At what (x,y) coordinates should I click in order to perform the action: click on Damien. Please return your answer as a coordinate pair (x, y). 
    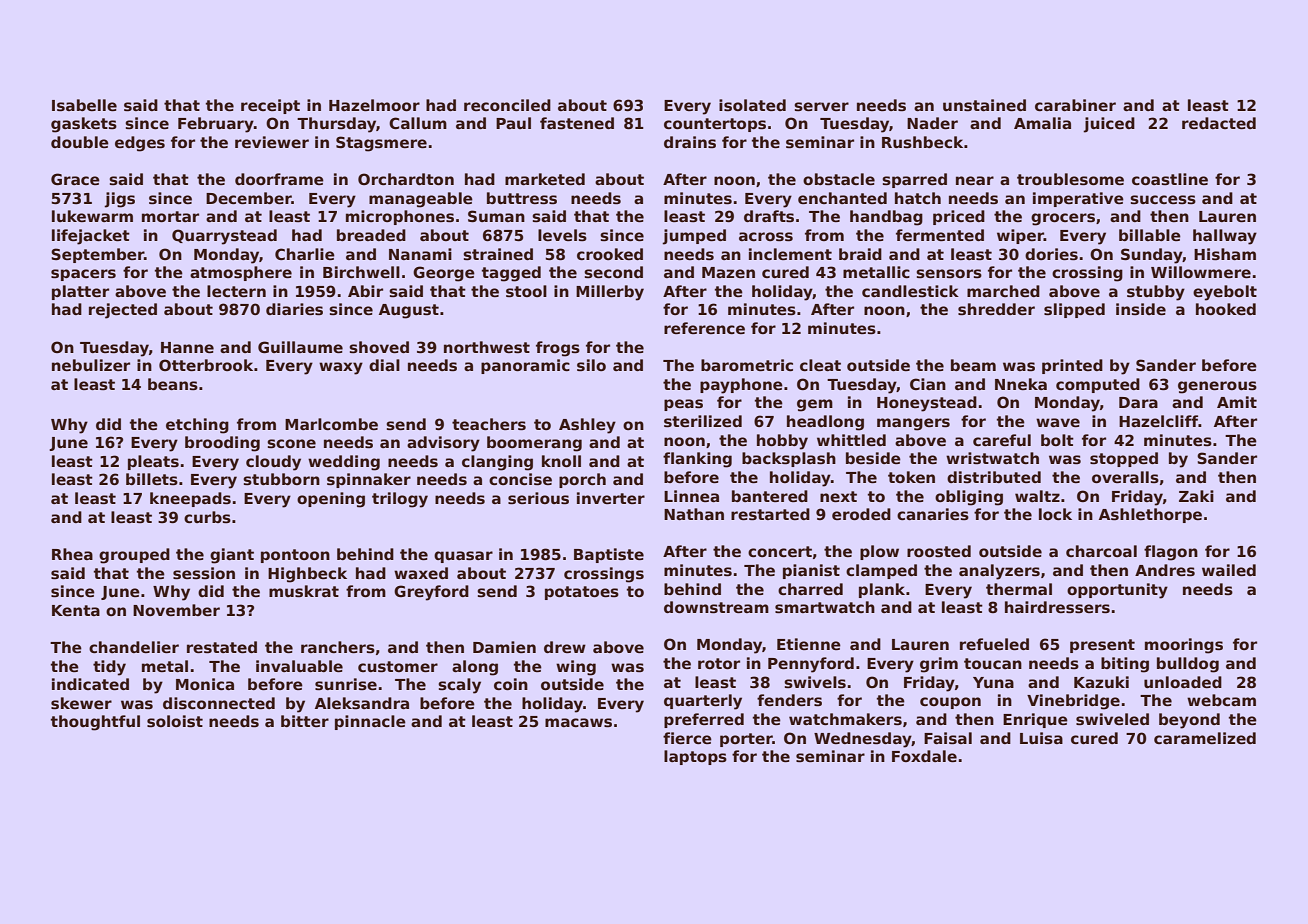
    Looking at the image, I should click on (504, 647).
